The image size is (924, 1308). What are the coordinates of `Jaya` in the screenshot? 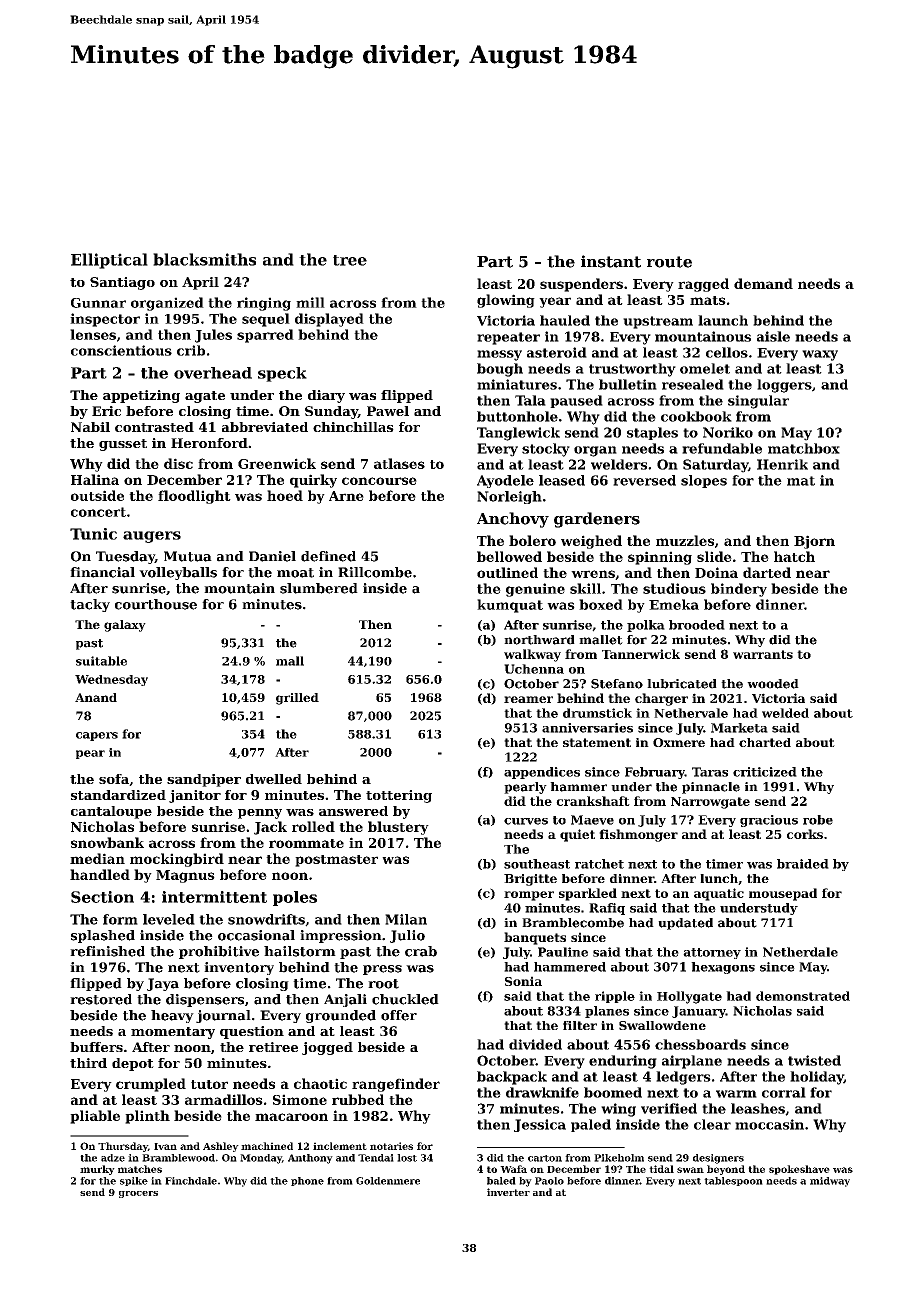 It's located at (163, 984).
